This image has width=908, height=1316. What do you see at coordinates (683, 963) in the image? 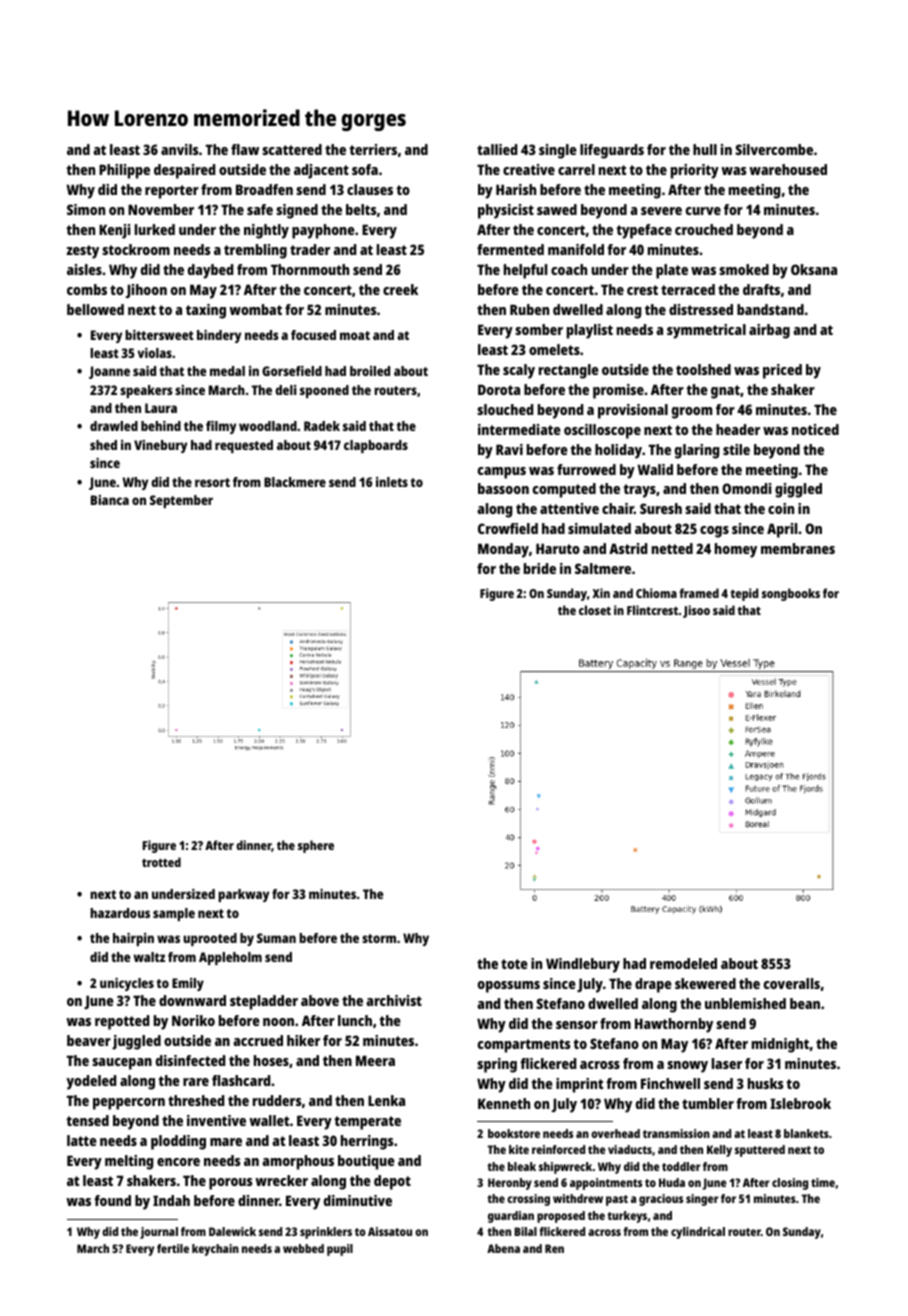
I see `remodeled` at bounding box center [683, 963].
